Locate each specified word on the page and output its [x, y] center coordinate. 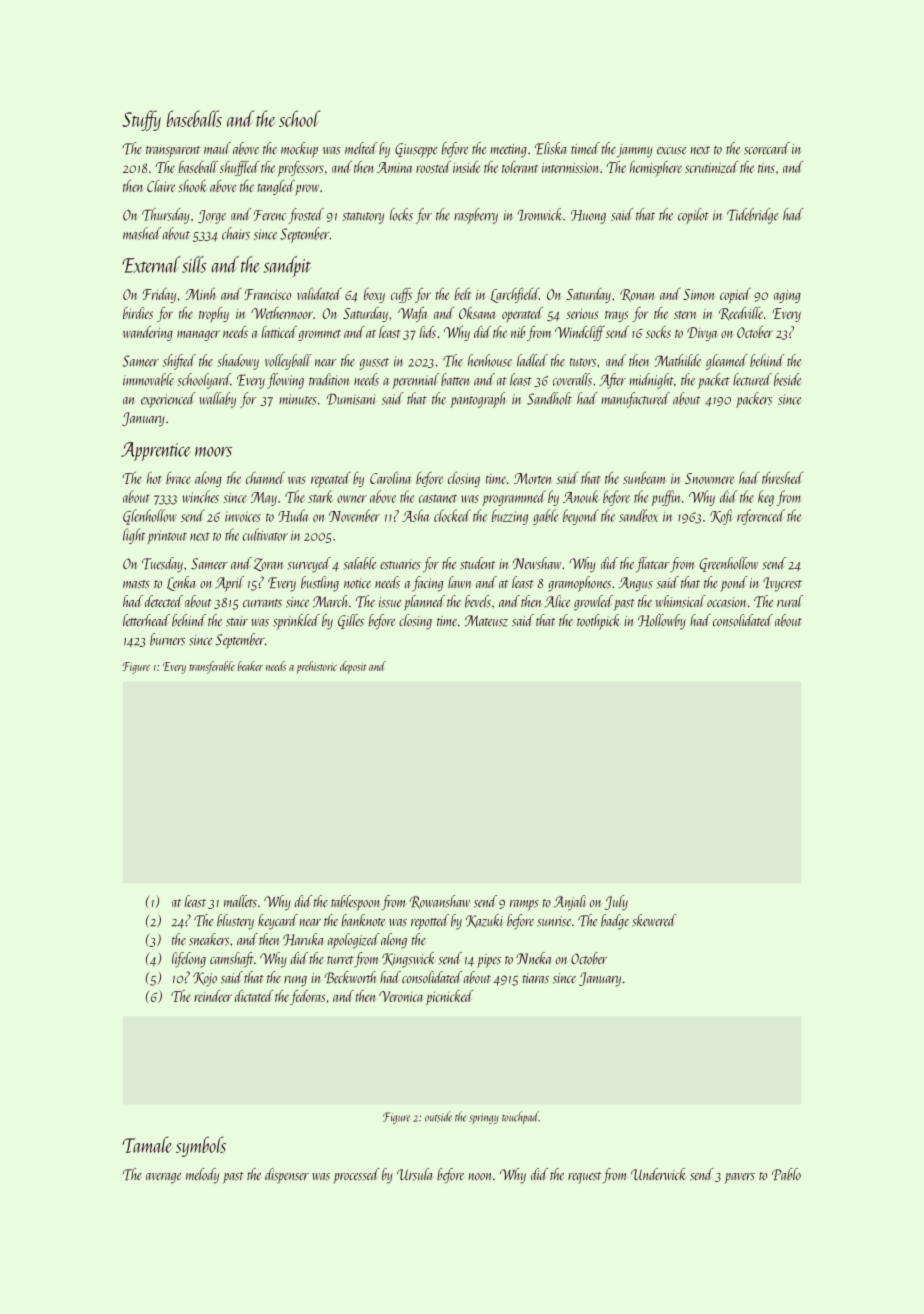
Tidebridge [752, 216]
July [616, 903]
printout [167, 537]
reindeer [213, 996]
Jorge [212, 217]
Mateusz [486, 621]
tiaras [536, 978]
